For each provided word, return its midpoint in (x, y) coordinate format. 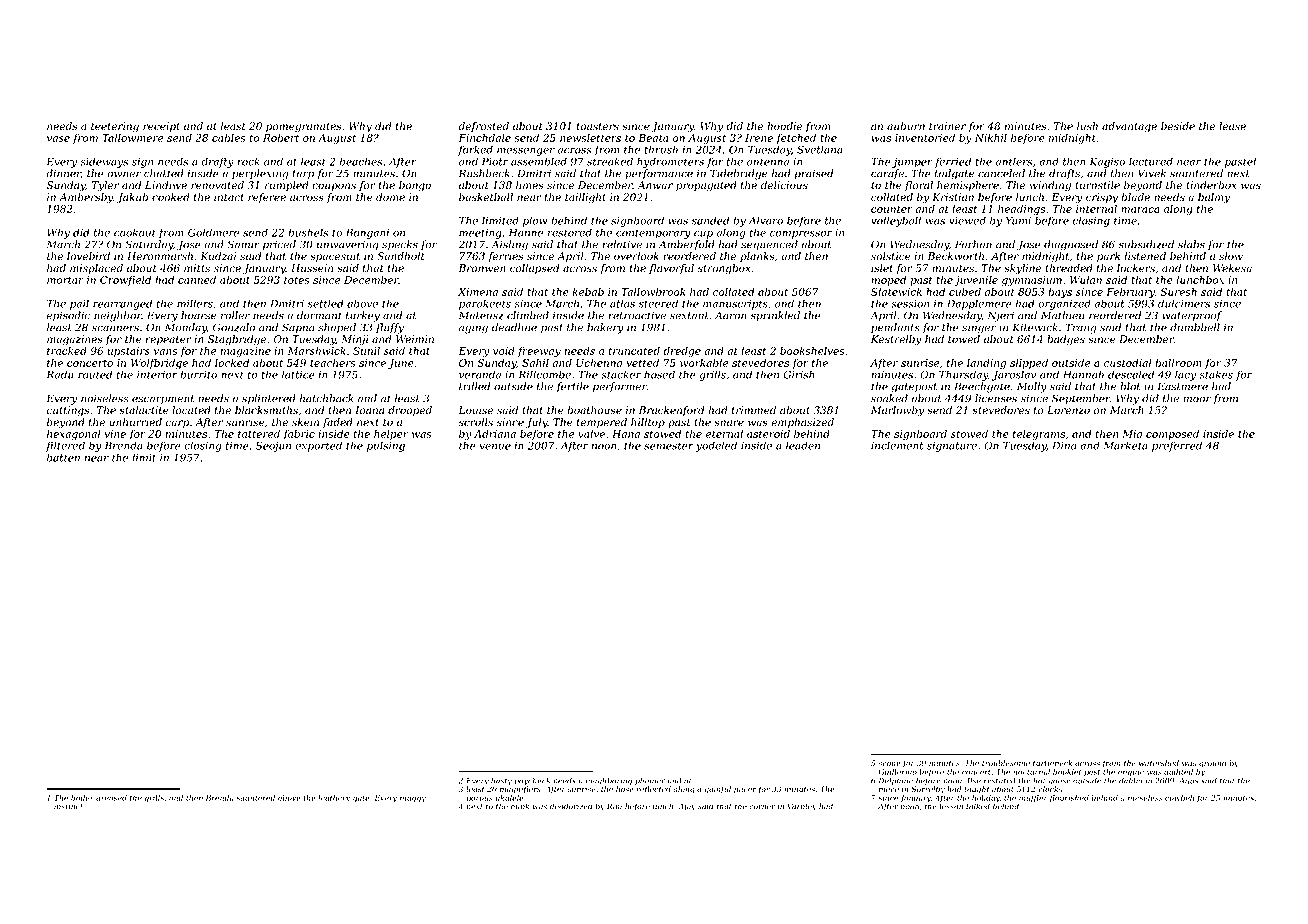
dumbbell (1195, 327)
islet (882, 268)
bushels (308, 232)
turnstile (1097, 185)
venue (495, 447)
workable (704, 362)
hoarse (199, 315)
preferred (1177, 446)
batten (63, 457)
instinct (68, 806)
